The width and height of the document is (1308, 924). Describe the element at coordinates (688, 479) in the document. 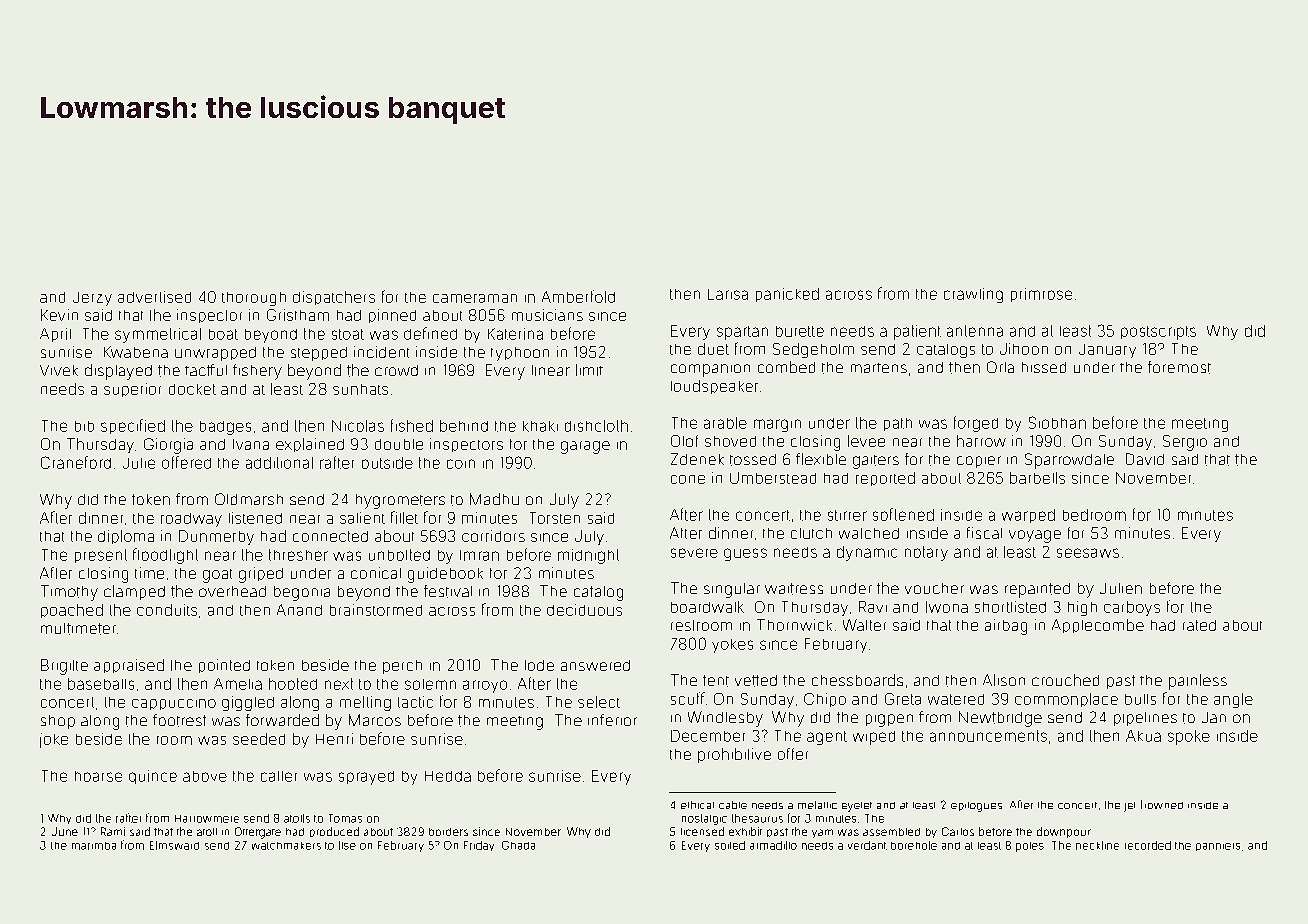

I see `cone` at that location.
